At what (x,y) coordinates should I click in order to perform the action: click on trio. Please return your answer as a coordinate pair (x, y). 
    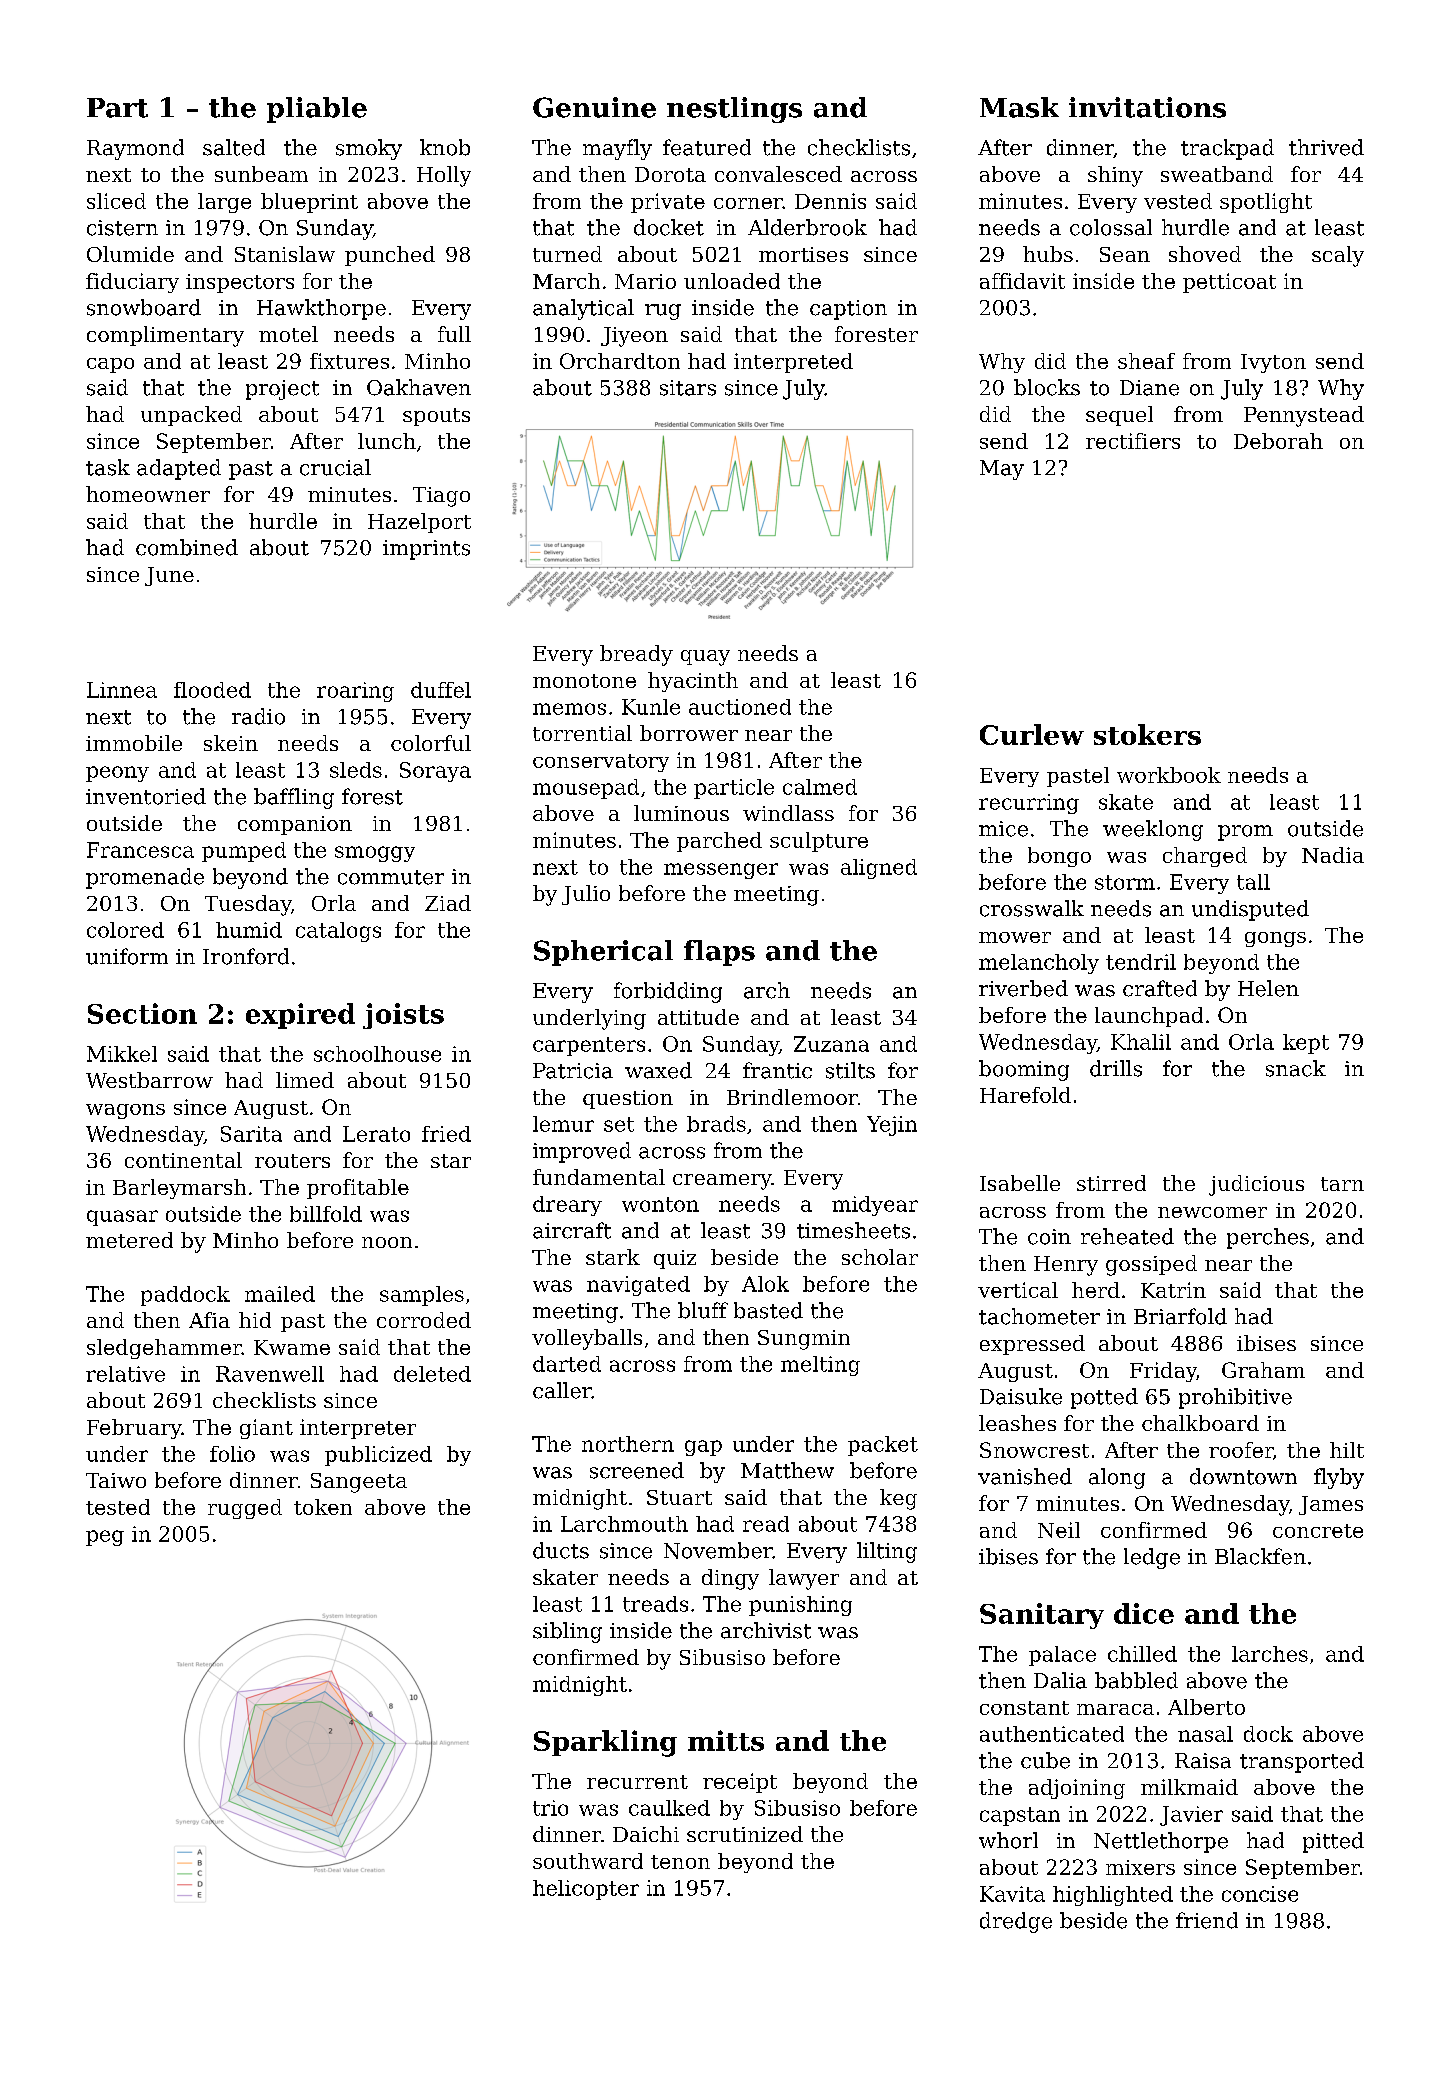
    Looking at the image, I should click on (550, 1808).
